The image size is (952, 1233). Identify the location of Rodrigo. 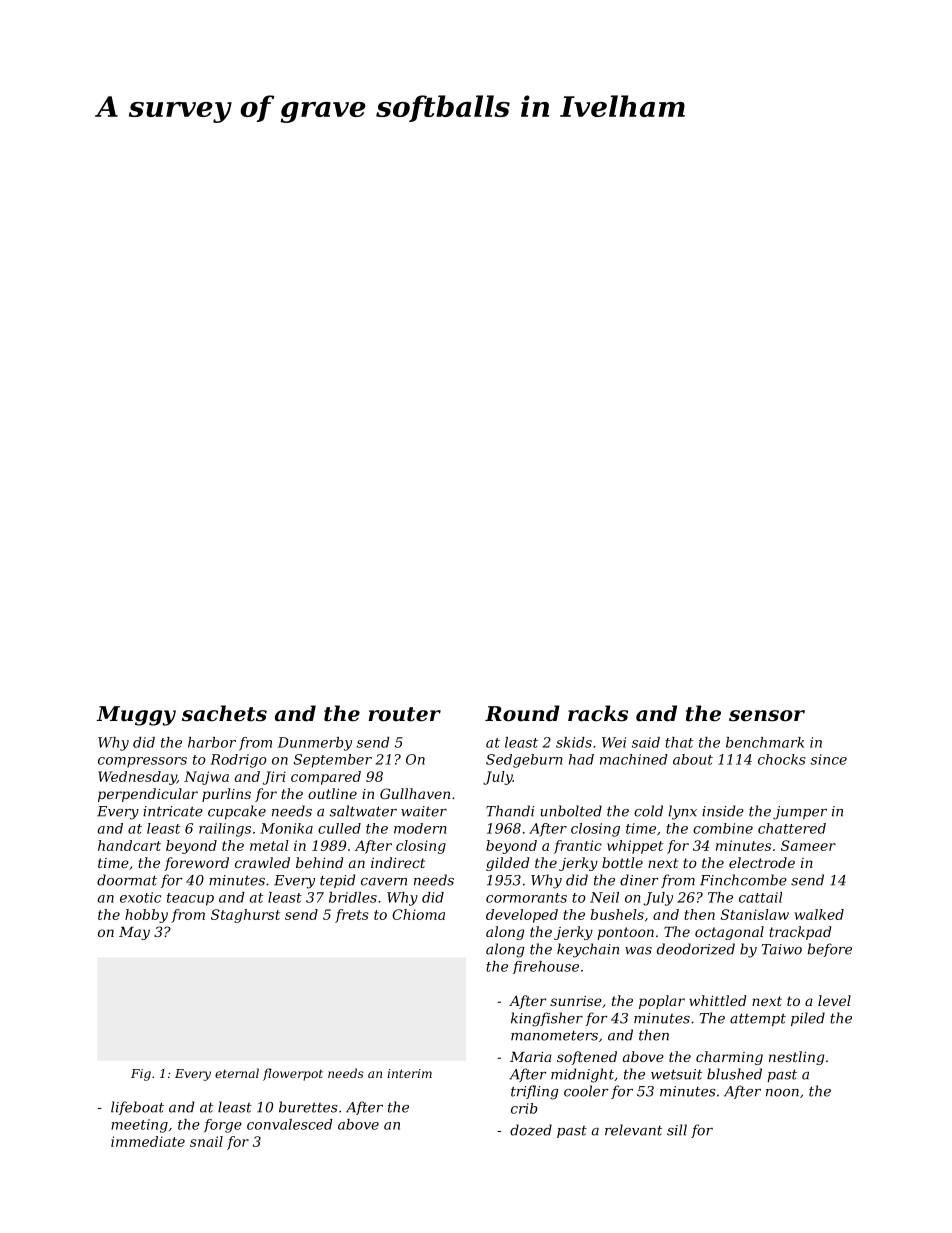
(238, 761).
